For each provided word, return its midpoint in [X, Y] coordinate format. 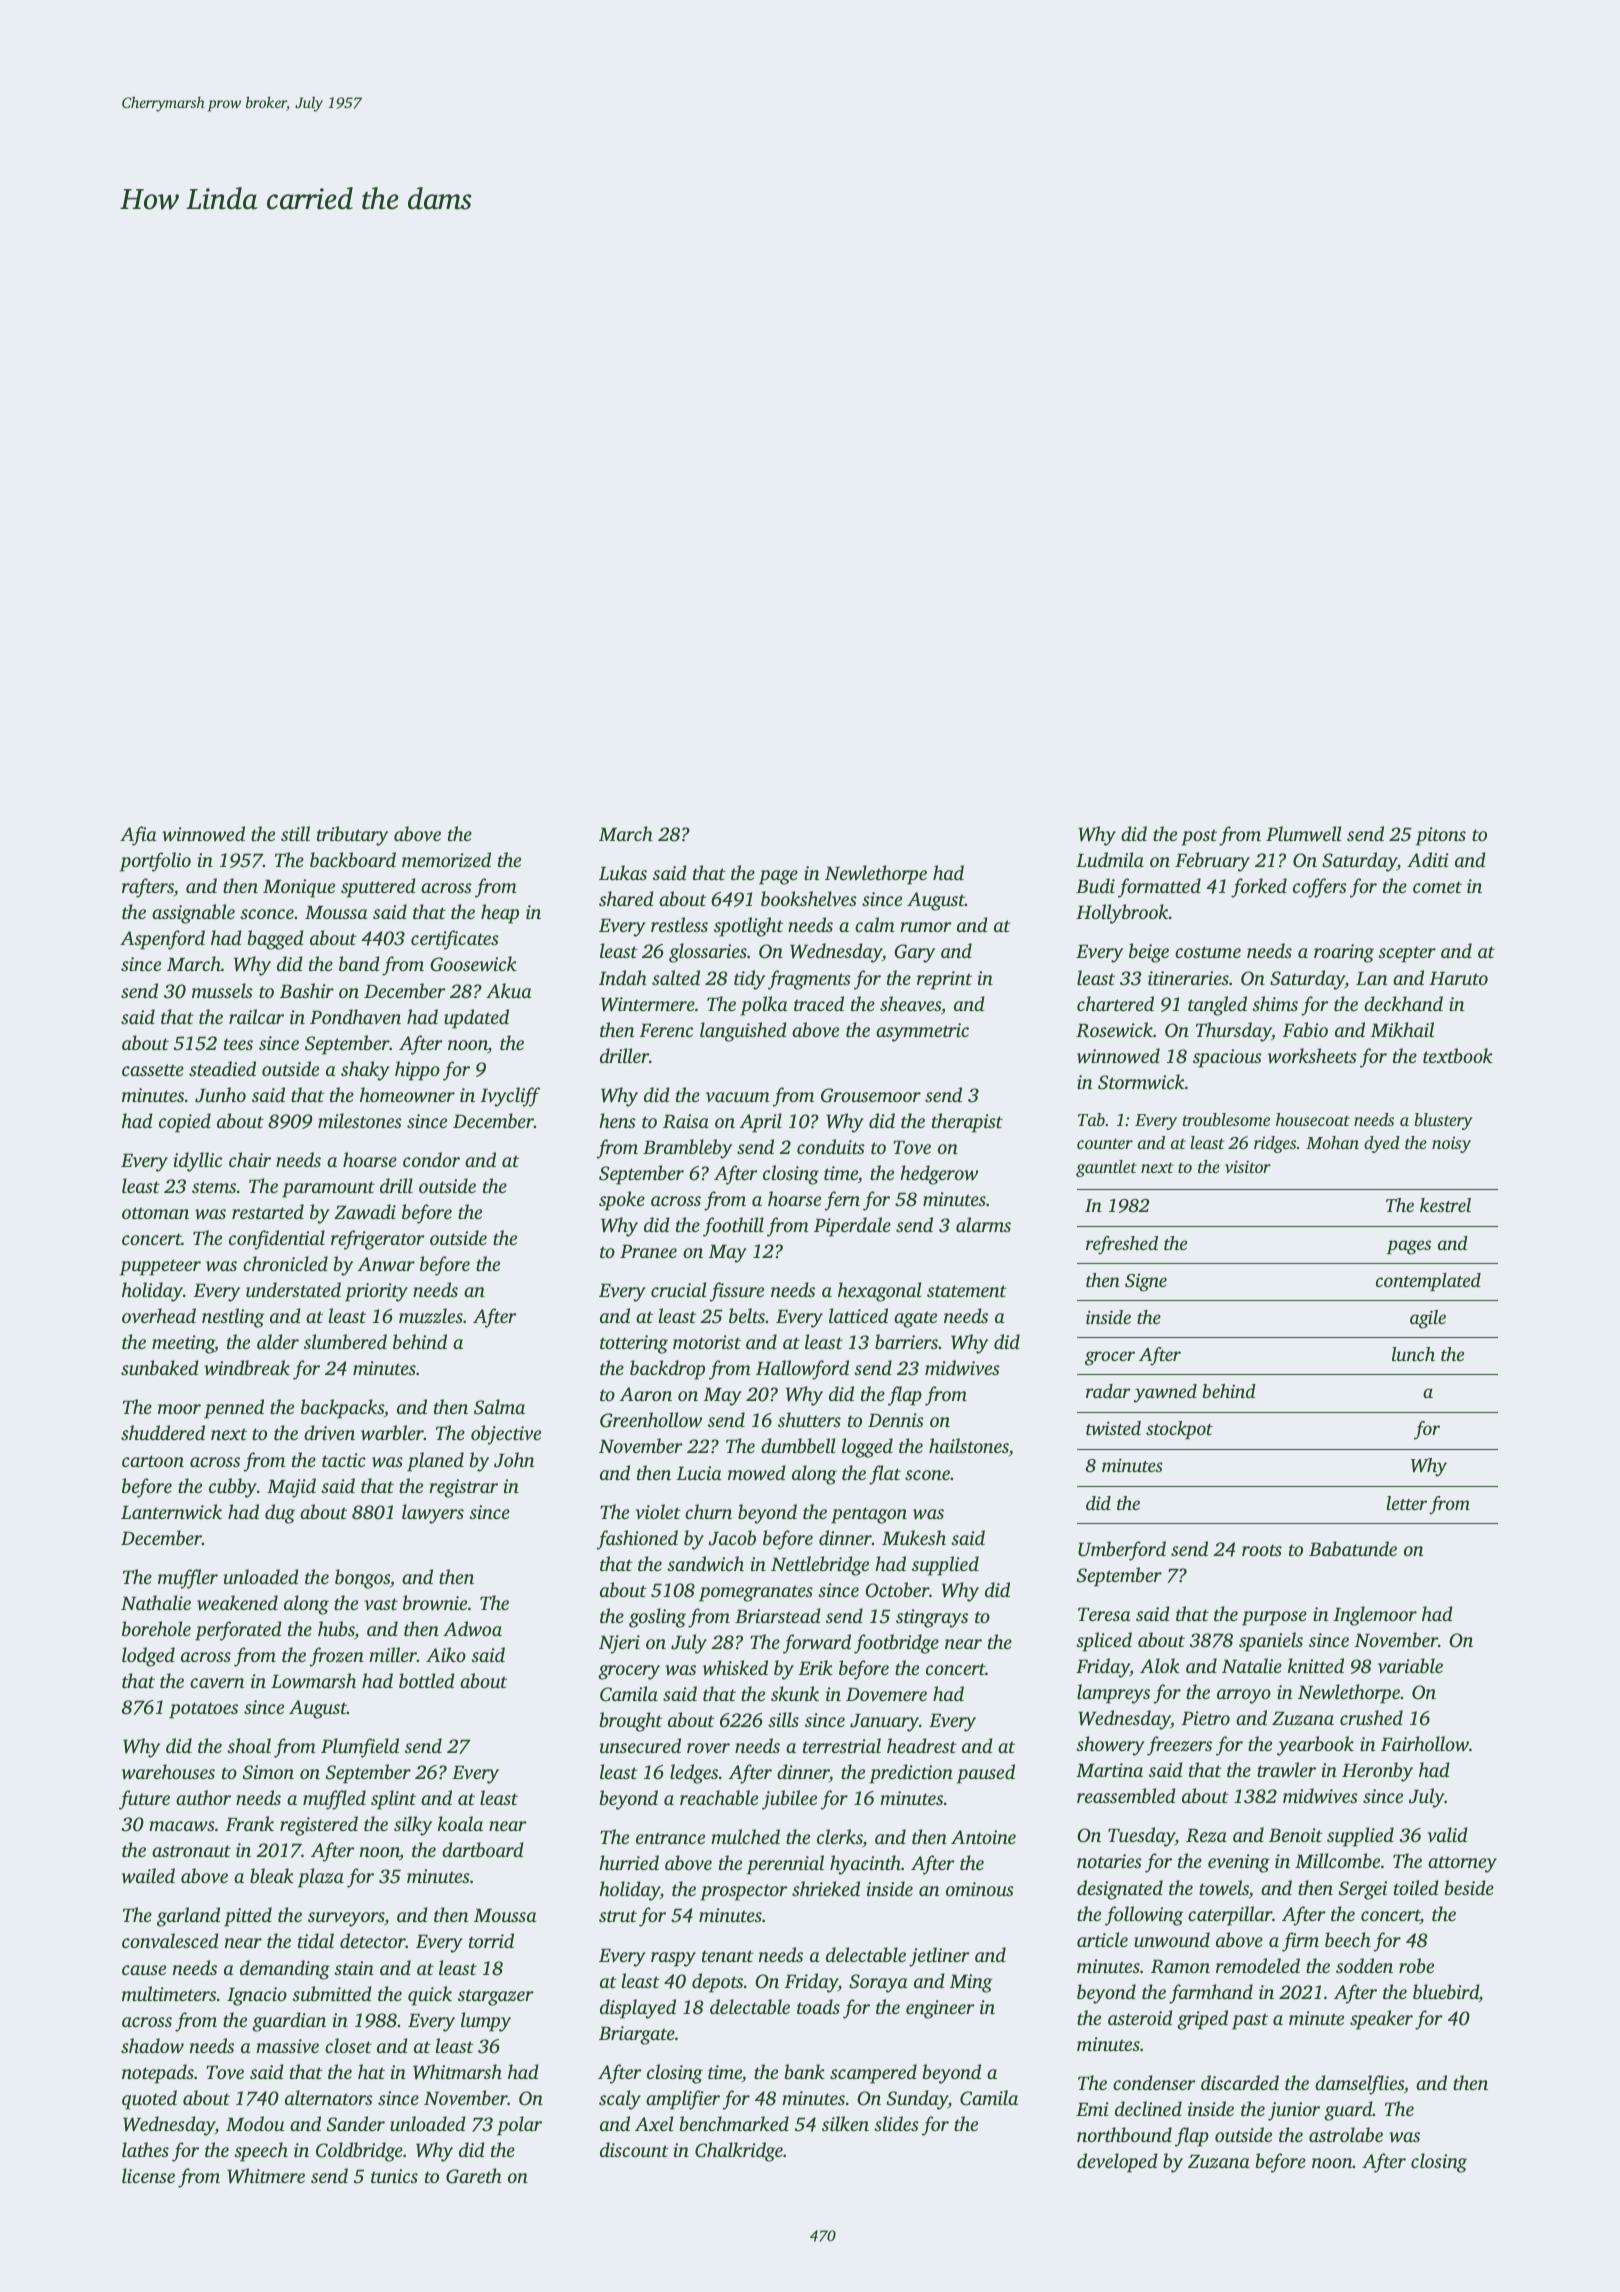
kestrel [1445, 1205]
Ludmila [1110, 859]
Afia [138, 836]
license [148, 2175]
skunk [795, 1693]
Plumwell [1304, 834]
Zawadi [365, 1212]
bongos [362, 1579]
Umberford [1122, 1551]
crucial [679, 1289]
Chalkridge [739, 2152]
